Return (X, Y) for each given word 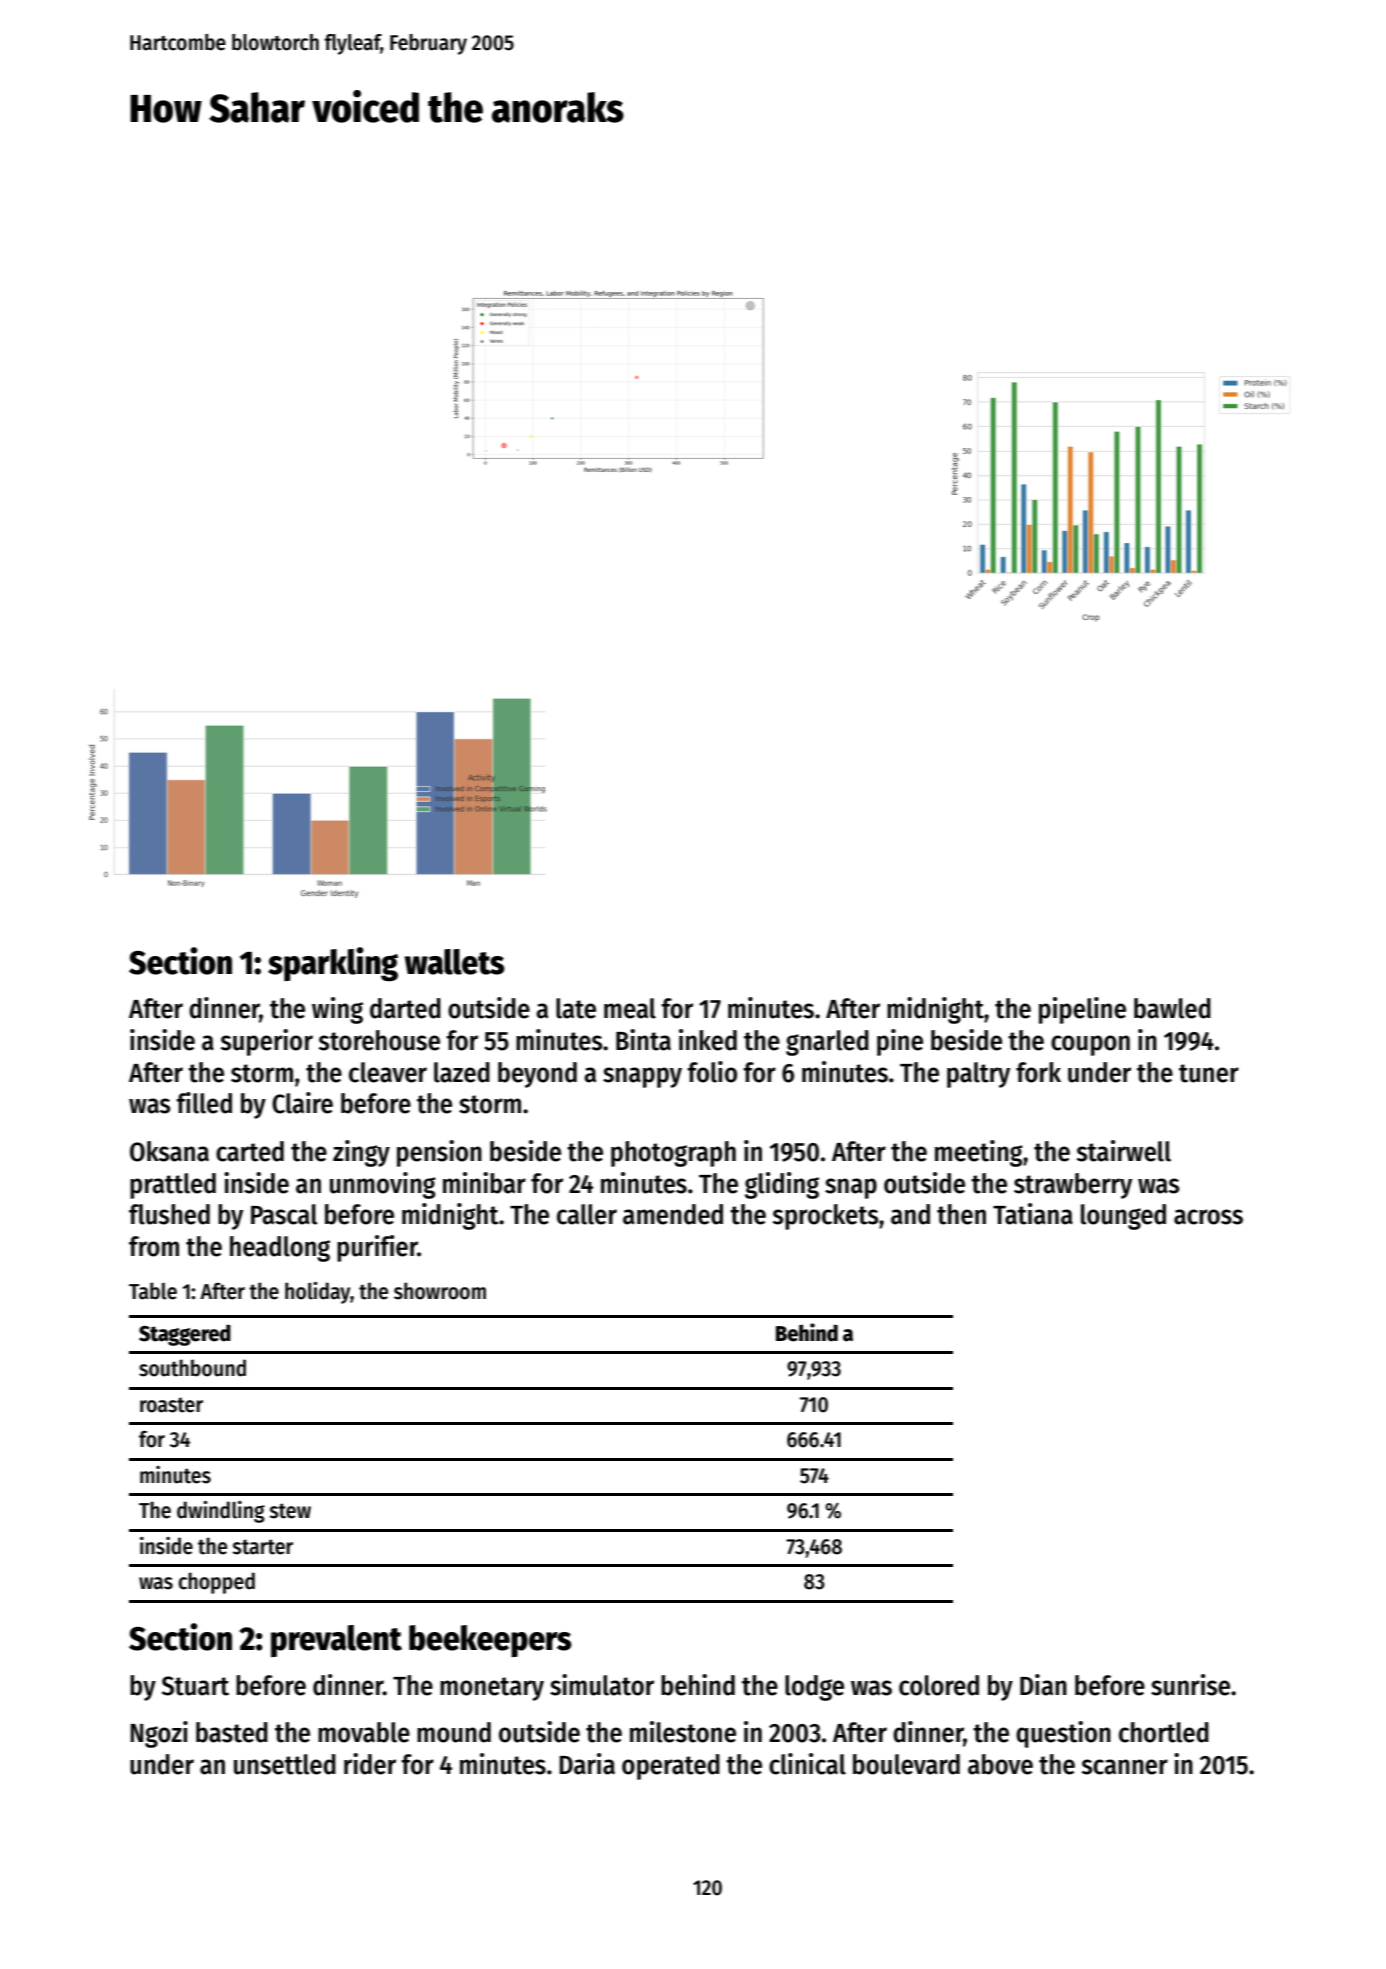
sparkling (333, 964)
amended (673, 1214)
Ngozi (159, 1734)
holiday (317, 1293)
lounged (1123, 1217)
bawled (1172, 1008)
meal (630, 1008)
